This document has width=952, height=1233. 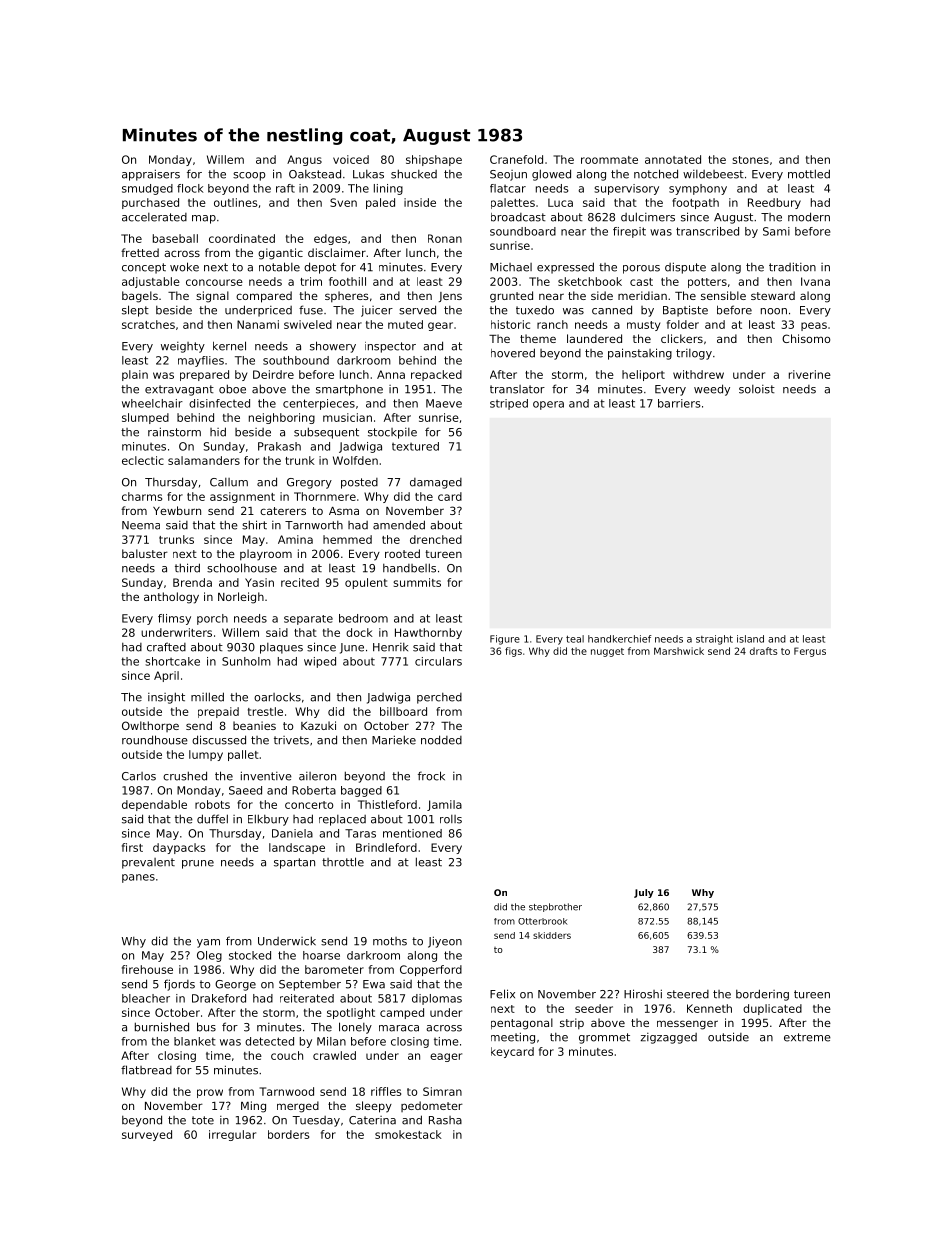 I want to click on July, so click(x=644, y=893).
